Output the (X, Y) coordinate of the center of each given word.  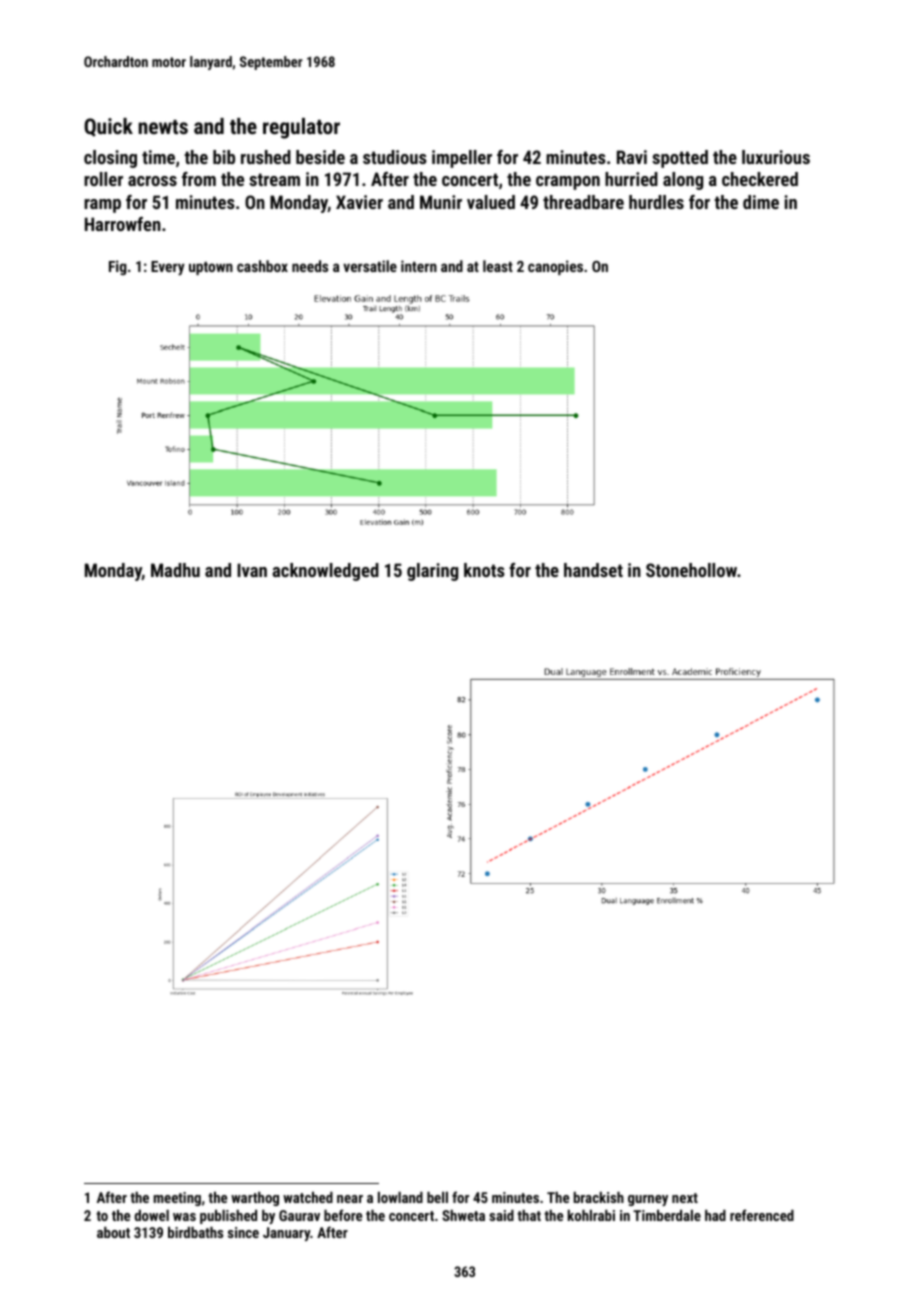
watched (308, 1197)
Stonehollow (691, 570)
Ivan (252, 570)
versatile (370, 266)
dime (761, 202)
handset (593, 570)
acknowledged (325, 572)
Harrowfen (123, 224)
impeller (462, 159)
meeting (177, 1199)
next (685, 1198)
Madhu (175, 570)
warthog (255, 1199)
